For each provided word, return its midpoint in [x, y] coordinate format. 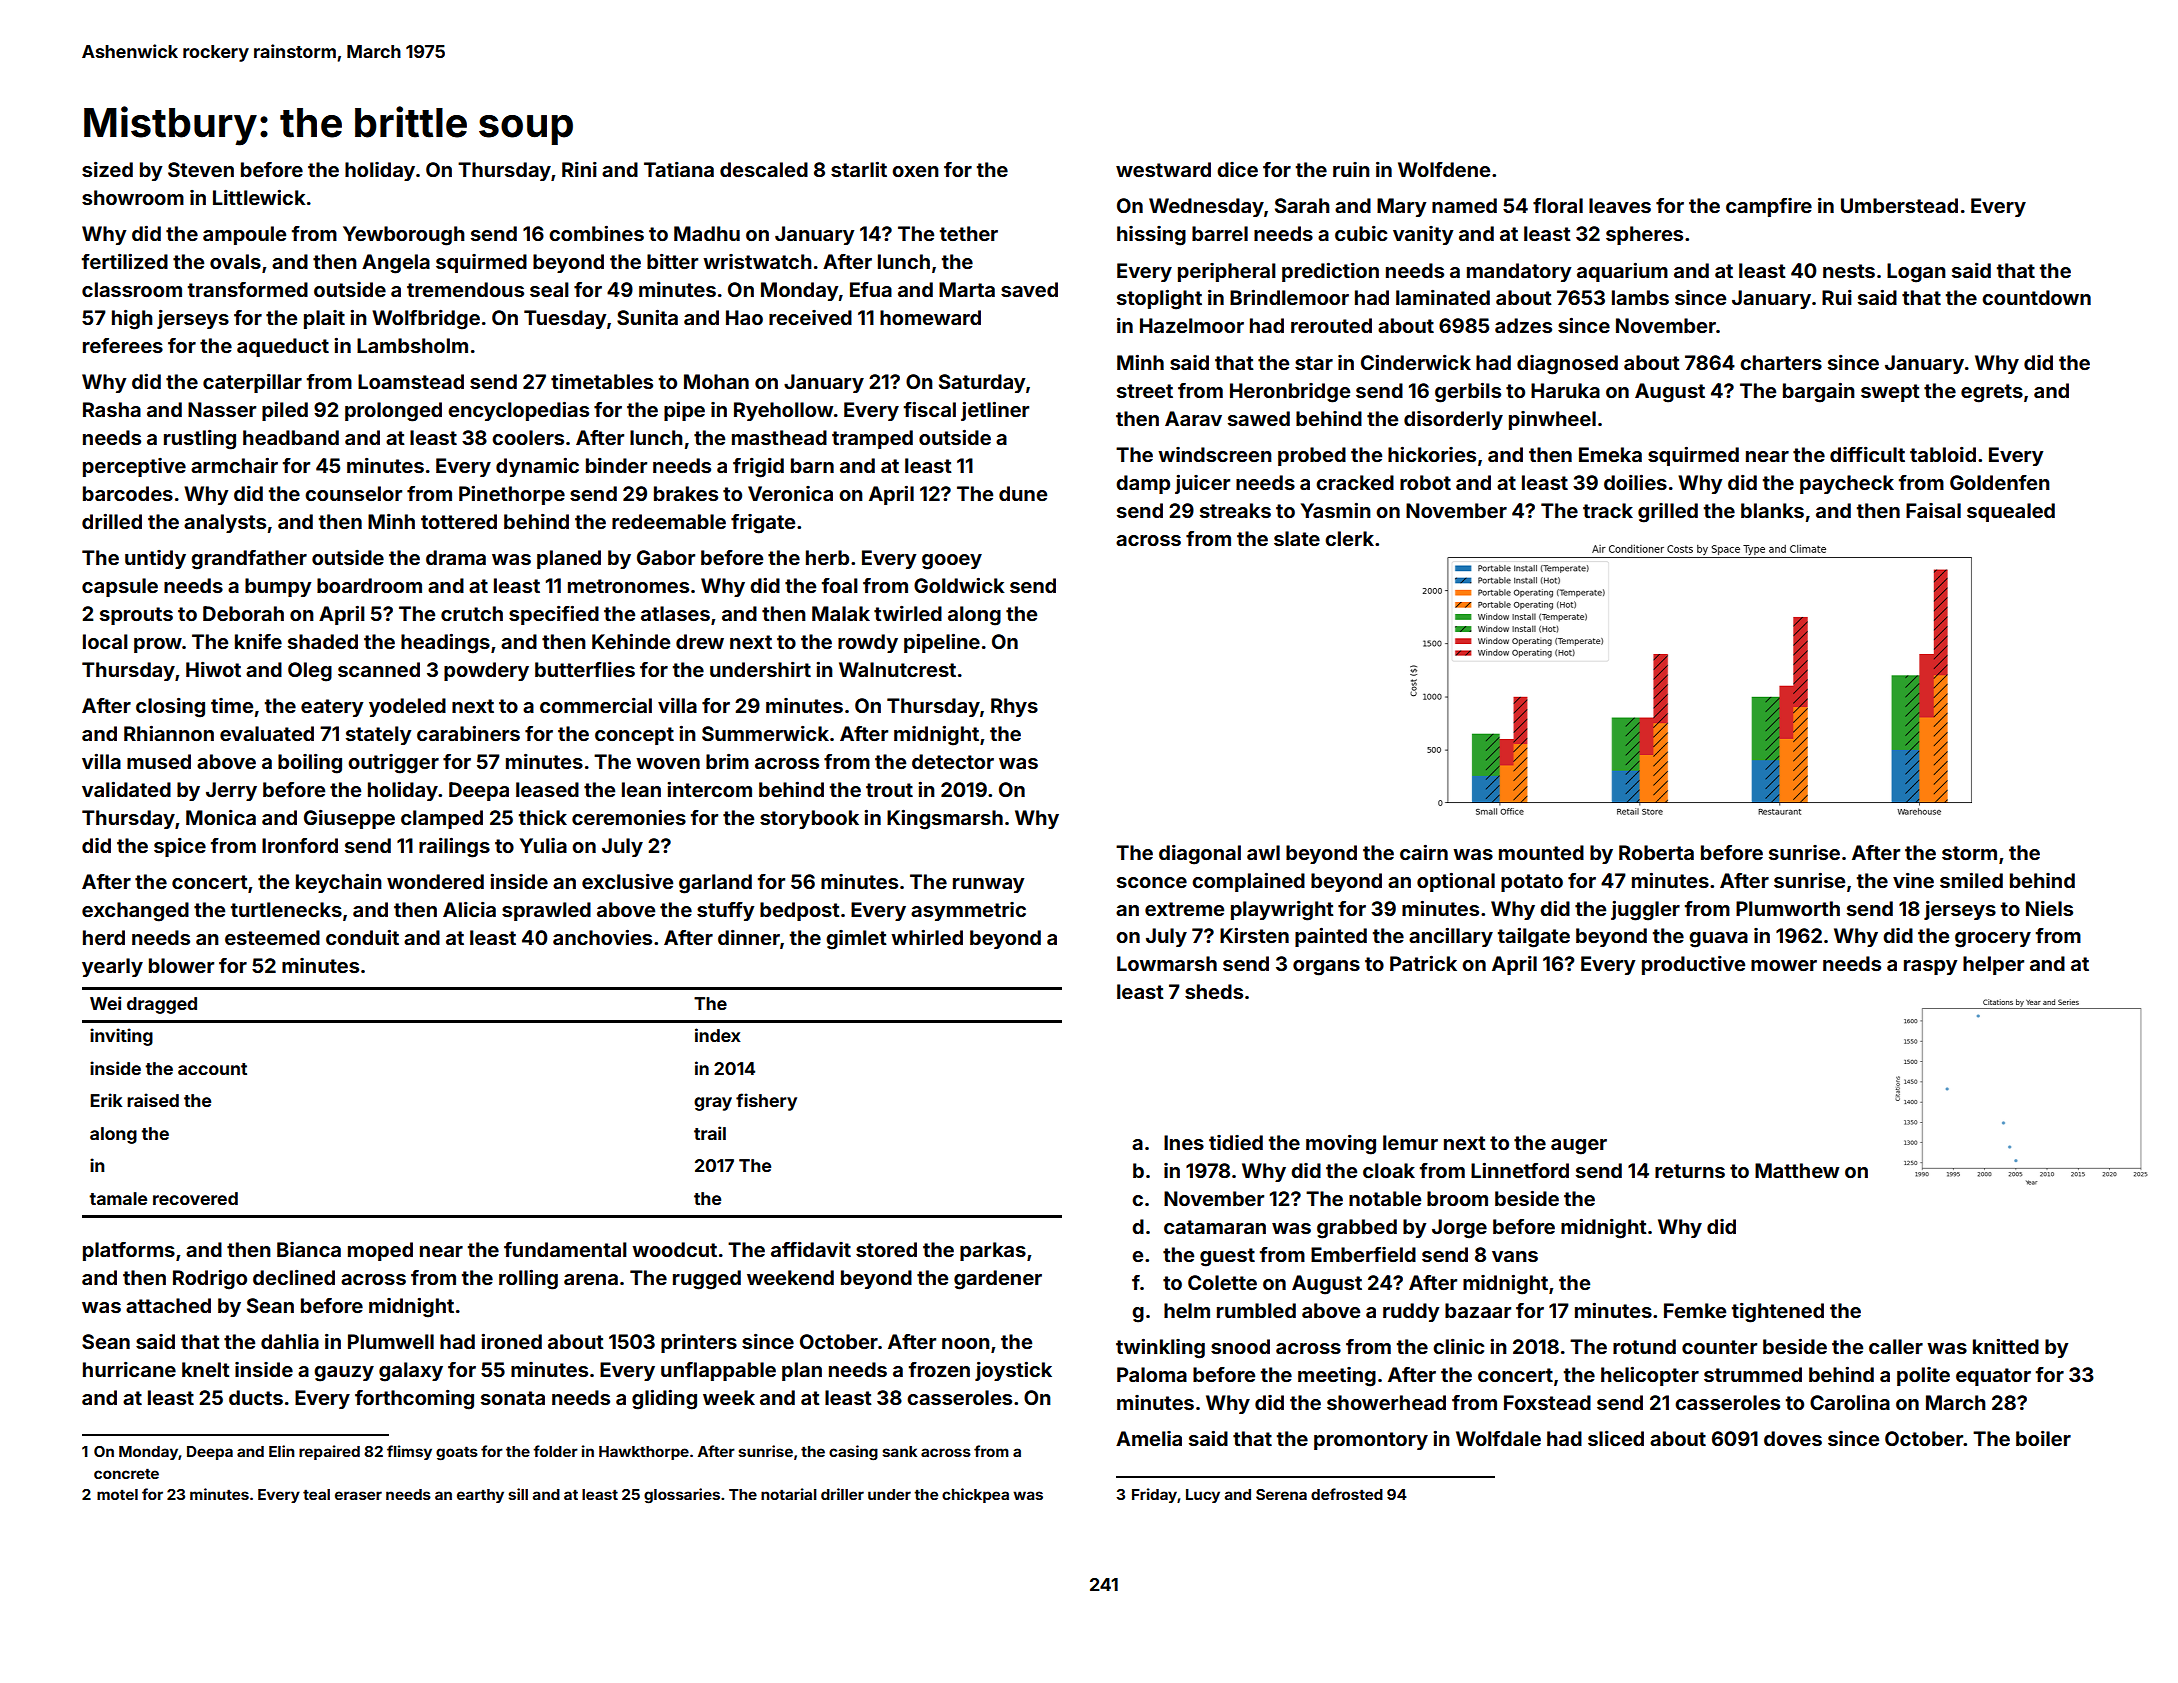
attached [168, 1305]
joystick [1013, 1371]
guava [1718, 940]
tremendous [465, 289]
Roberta [1656, 852]
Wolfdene [1444, 169]
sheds [1214, 991]
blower [181, 965]
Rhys [1014, 707]
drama [456, 557]
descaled [764, 169]
